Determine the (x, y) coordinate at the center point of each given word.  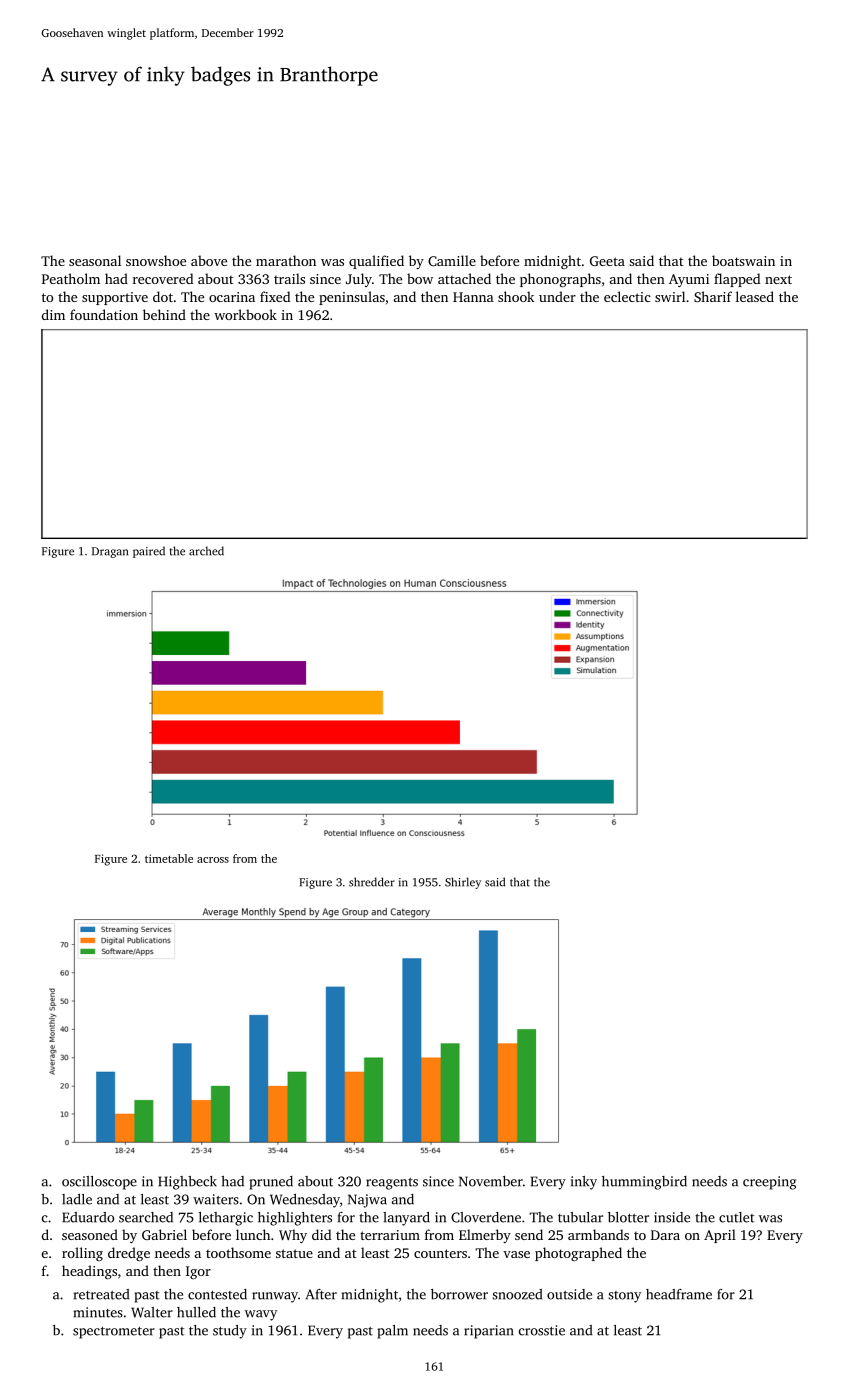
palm (392, 1332)
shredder (372, 882)
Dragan (110, 552)
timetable (169, 858)
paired (149, 552)
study (230, 1332)
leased (755, 296)
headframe (679, 1294)
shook (516, 296)
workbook (245, 314)
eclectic (627, 296)
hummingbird (644, 1183)
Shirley (463, 883)
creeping (769, 1183)
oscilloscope (99, 1183)
